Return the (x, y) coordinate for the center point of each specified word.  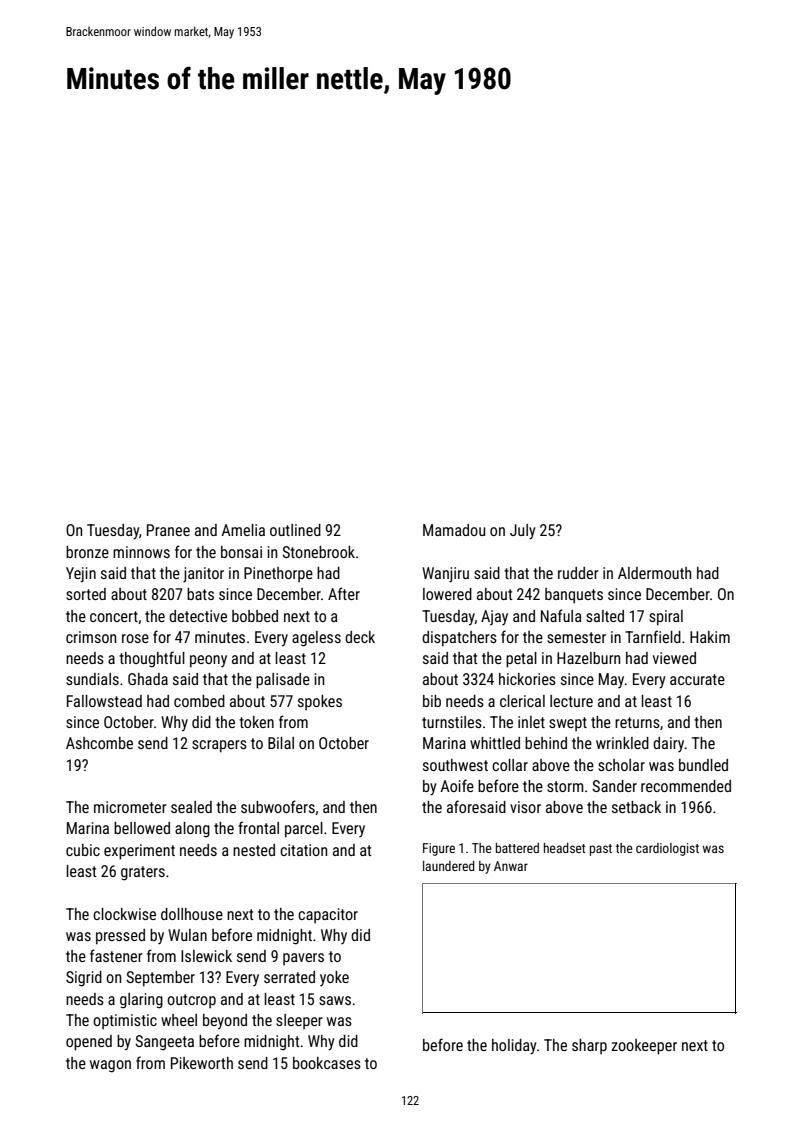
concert (114, 616)
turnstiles (452, 722)
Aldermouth (654, 573)
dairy (668, 744)
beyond (225, 1021)
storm (565, 786)
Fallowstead (104, 701)
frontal (258, 827)
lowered (447, 594)
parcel (304, 830)
